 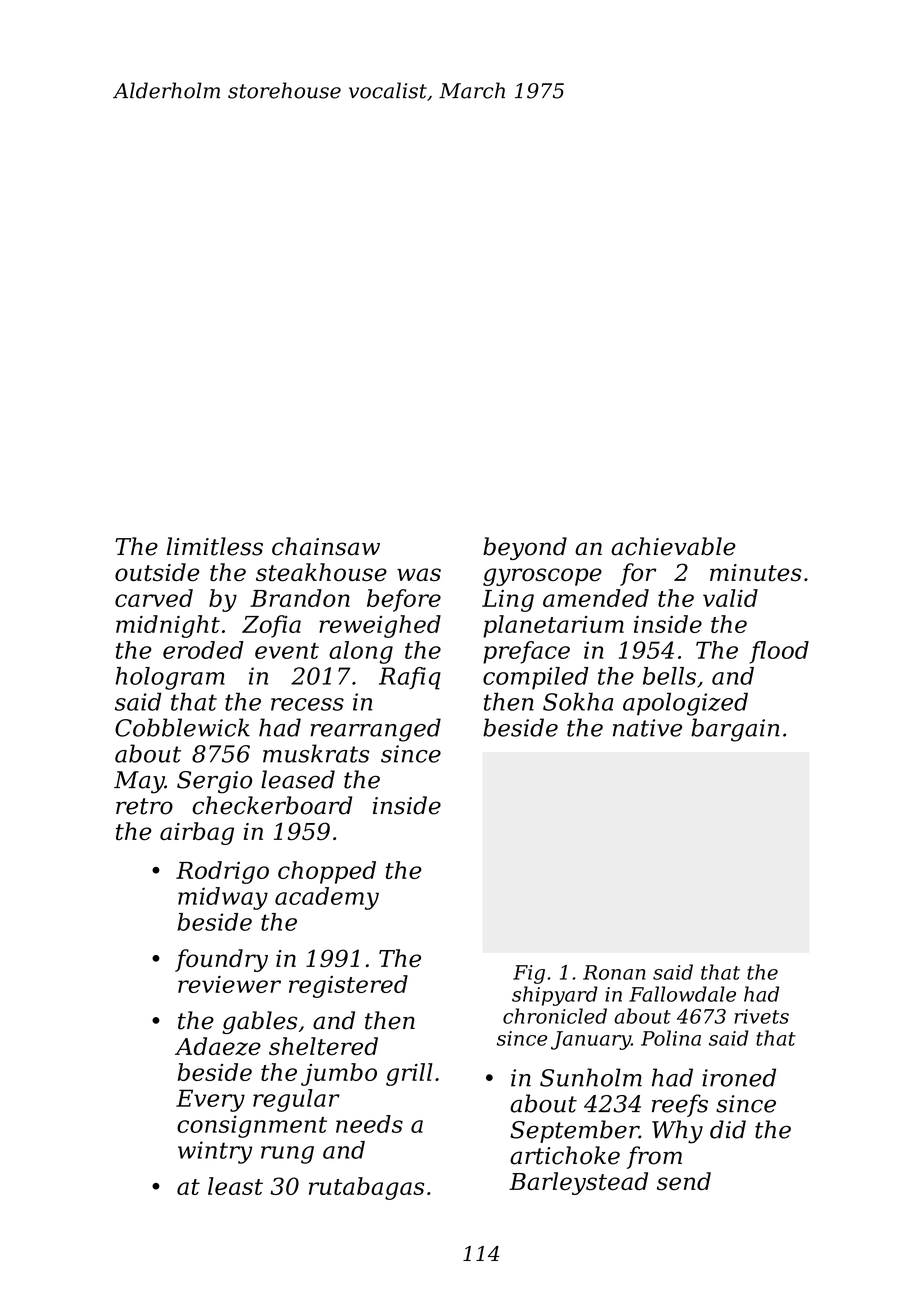 What do you see at coordinates (215, 546) in the screenshot?
I see `limitless` at bounding box center [215, 546].
